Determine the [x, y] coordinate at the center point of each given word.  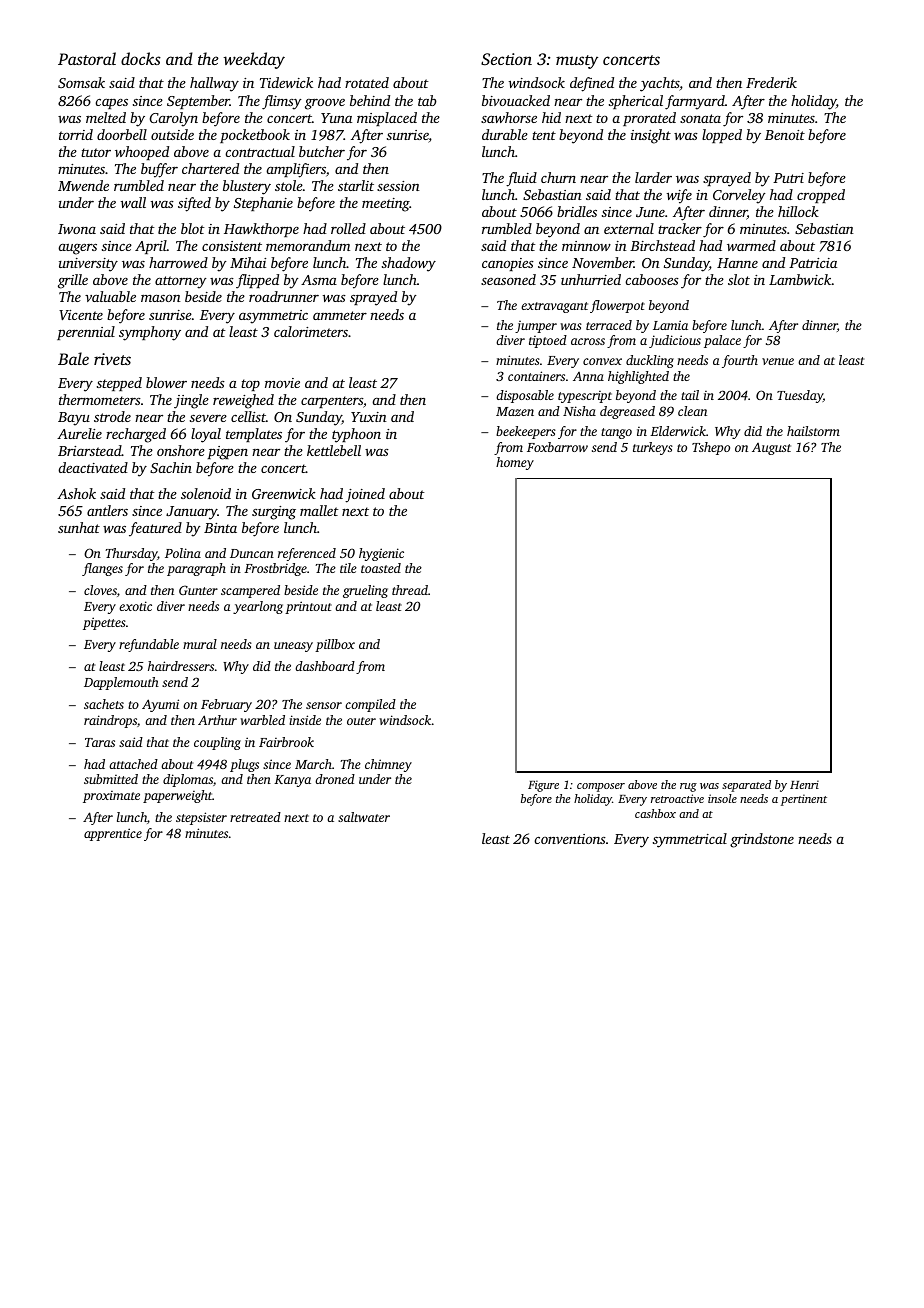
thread [410, 590]
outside [172, 134]
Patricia [813, 263]
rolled [348, 228]
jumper [536, 327]
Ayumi [160, 705]
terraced [609, 325]
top [250, 385]
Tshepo [711, 448]
